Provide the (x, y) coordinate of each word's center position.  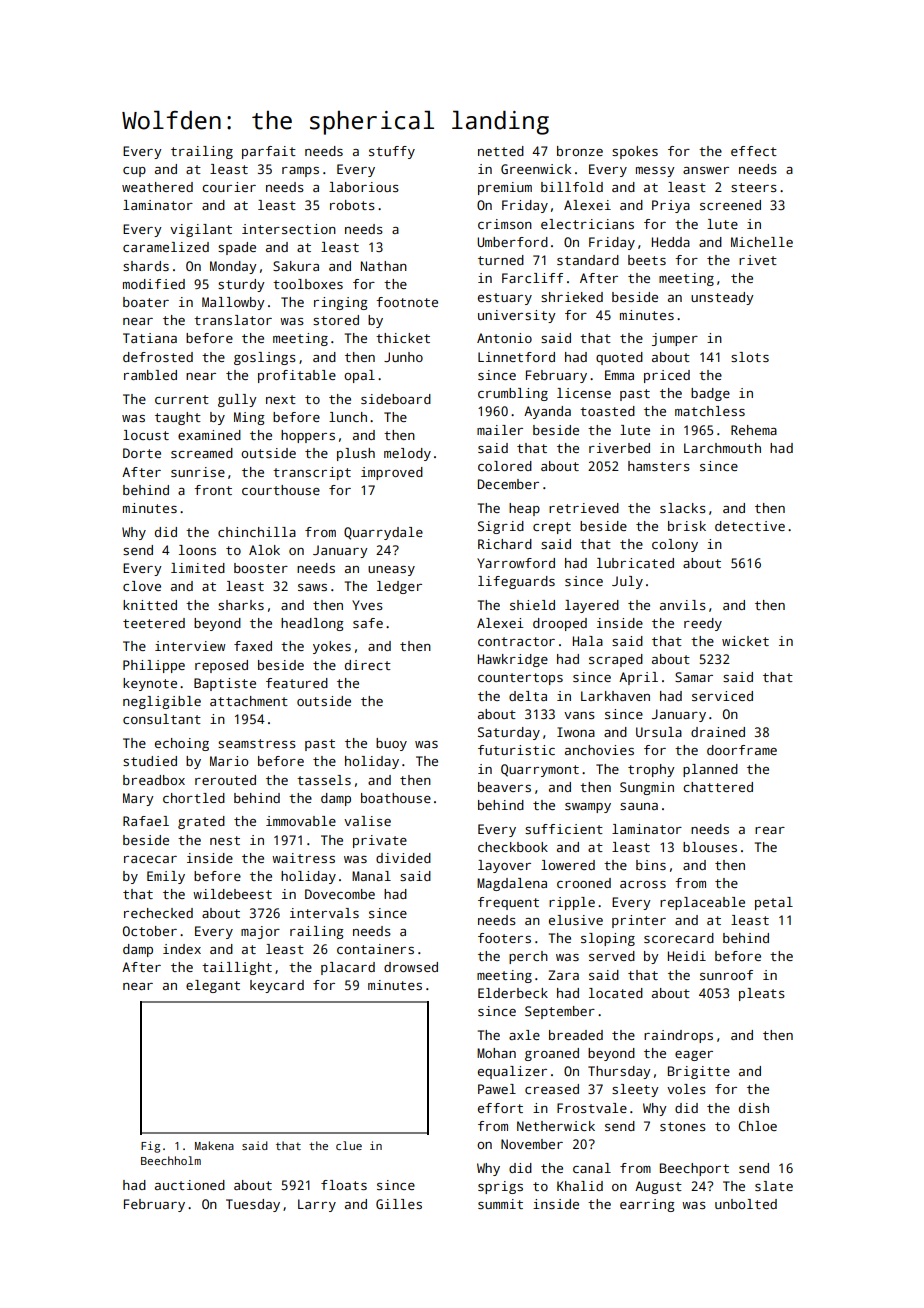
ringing (340, 303)
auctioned (190, 1185)
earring (647, 1205)
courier (229, 187)
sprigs (500, 1187)
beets (647, 260)
